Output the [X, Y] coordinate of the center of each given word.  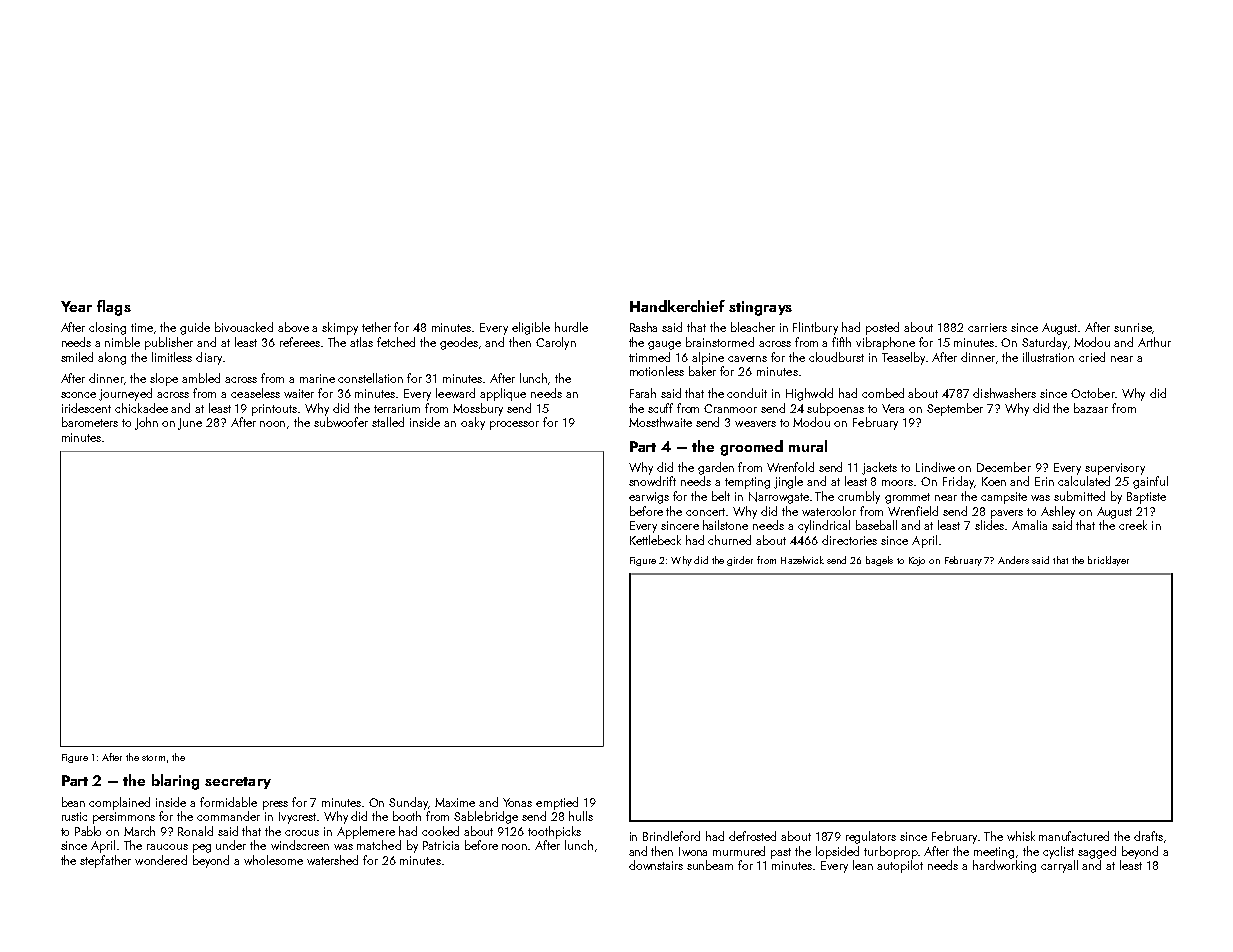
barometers [90, 422]
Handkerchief [677, 306]
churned [729, 540]
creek [1133, 525]
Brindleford [671, 836]
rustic [74, 816]
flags [114, 308]
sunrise [1133, 327]
